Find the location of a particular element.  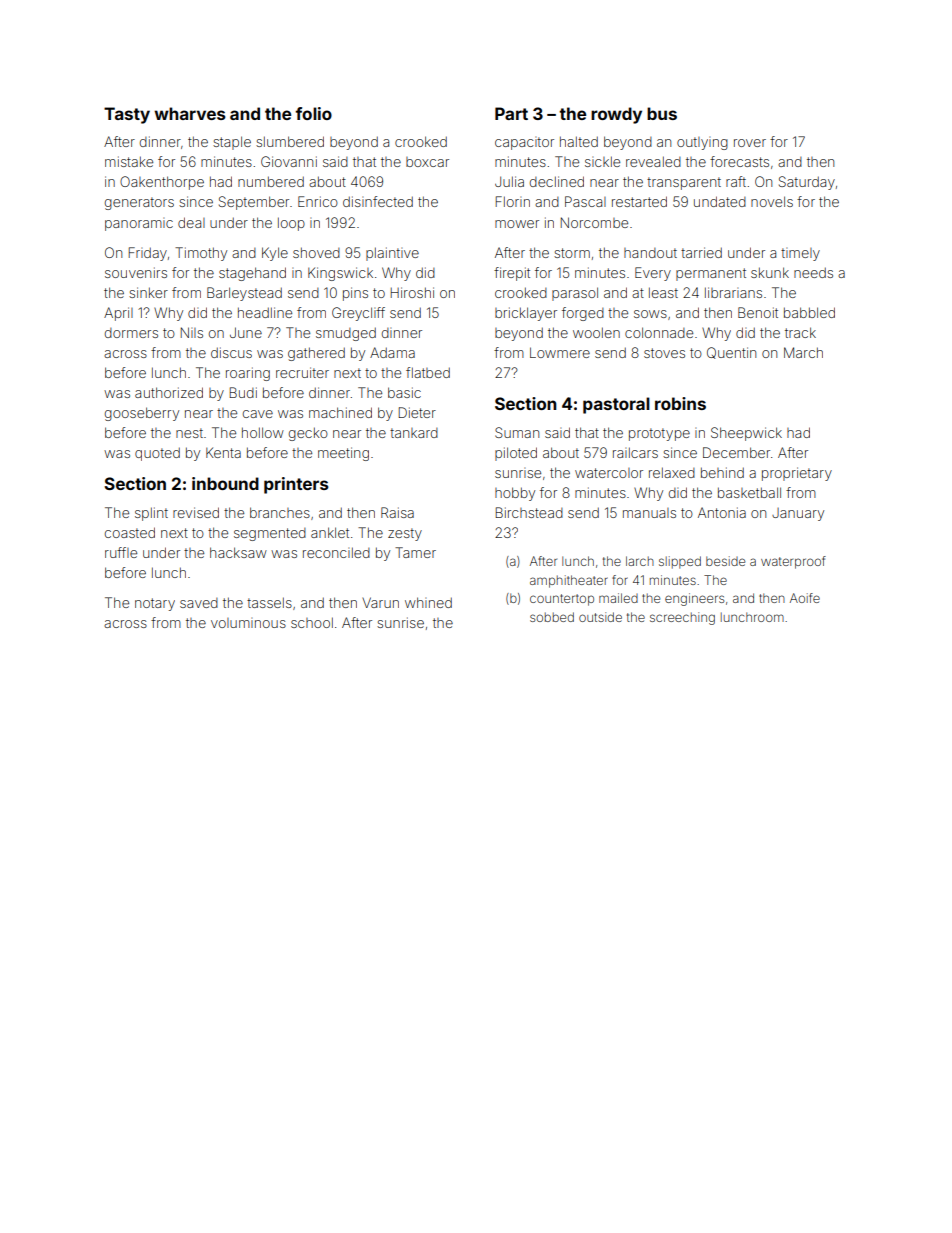

whined is located at coordinates (428, 602).
